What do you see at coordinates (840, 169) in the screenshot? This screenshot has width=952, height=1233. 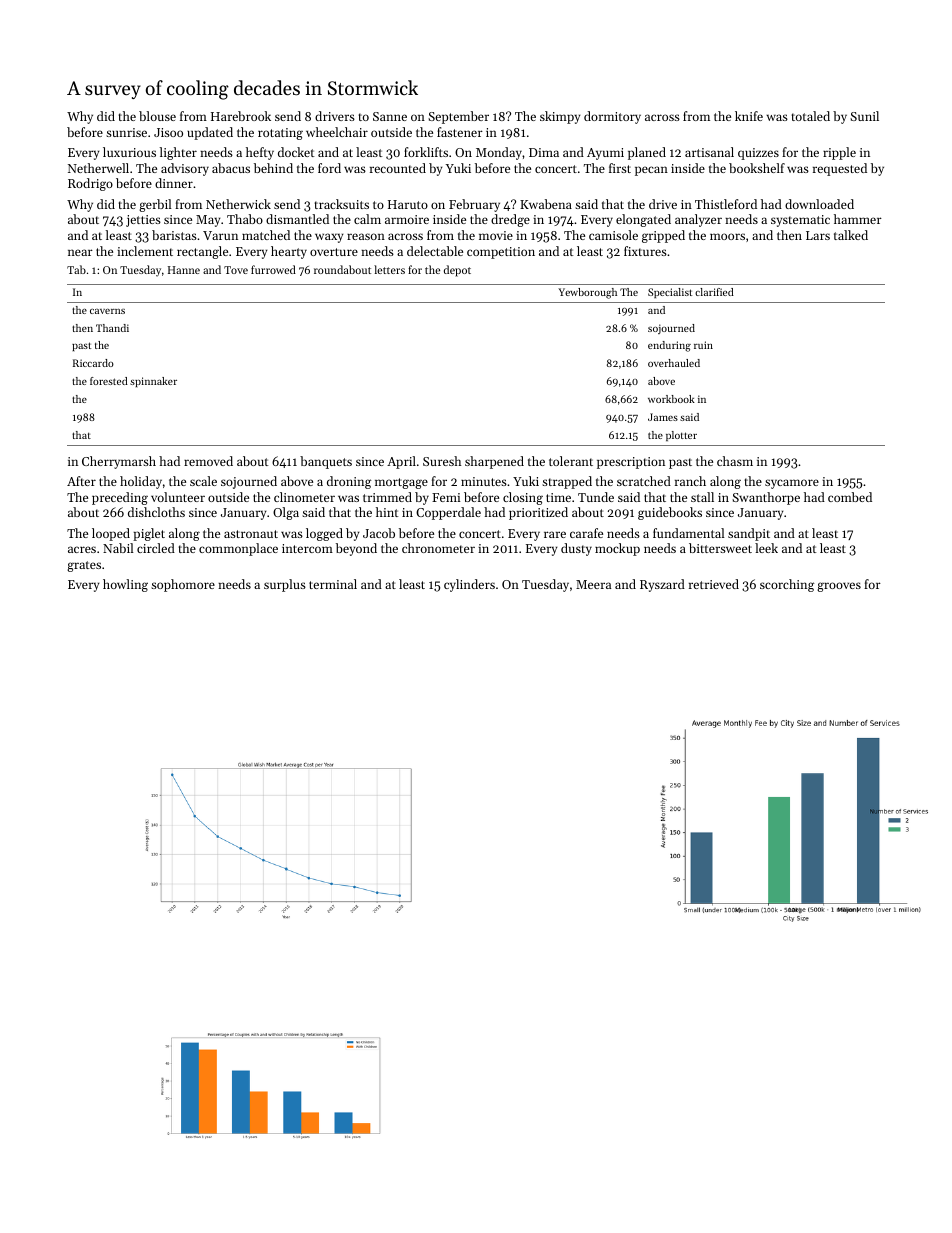 I see `requested` at bounding box center [840, 169].
